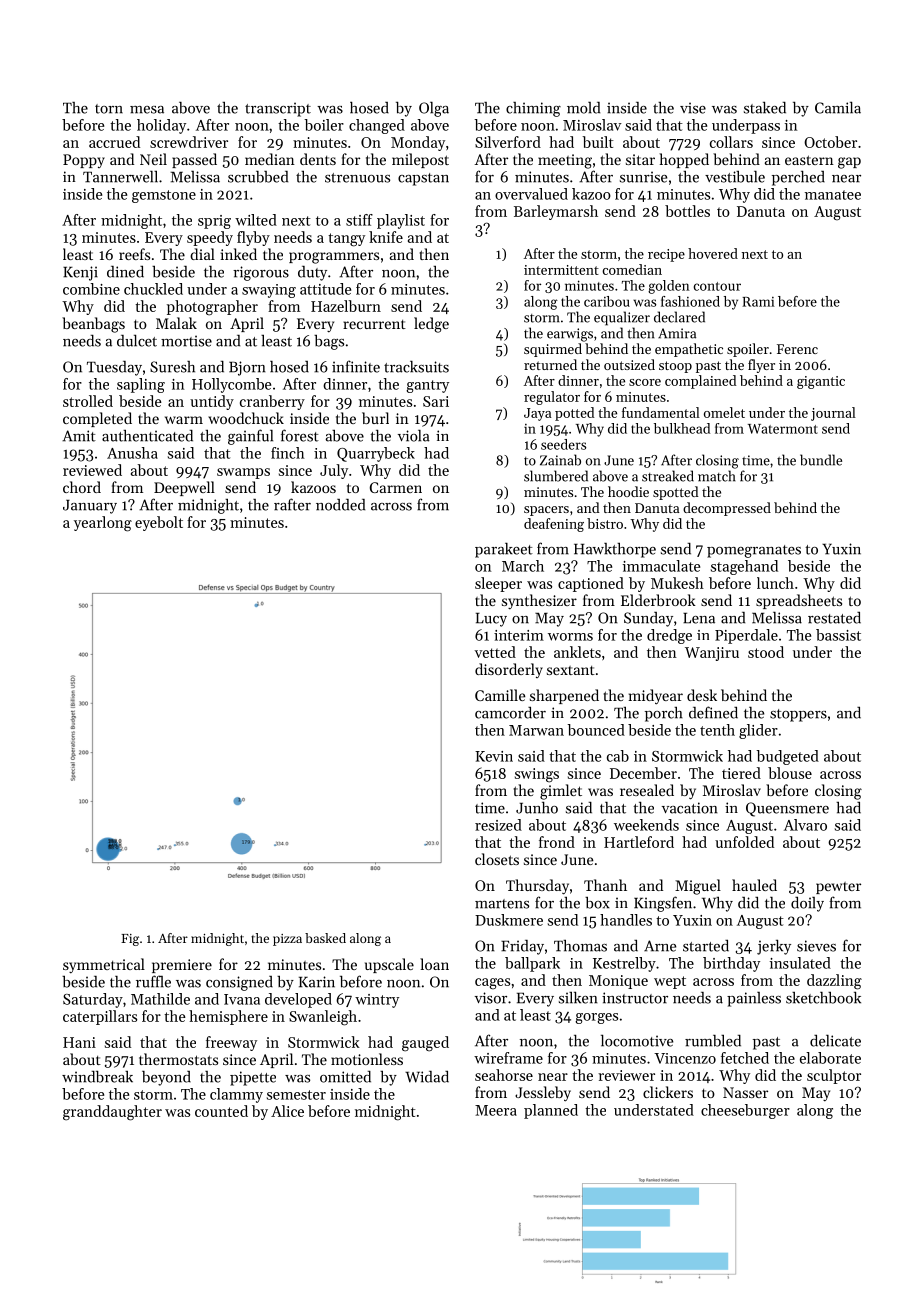 Image resolution: width=924 pixels, height=1308 pixels. What do you see at coordinates (537, 808) in the screenshot?
I see `Junho` at bounding box center [537, 808].
